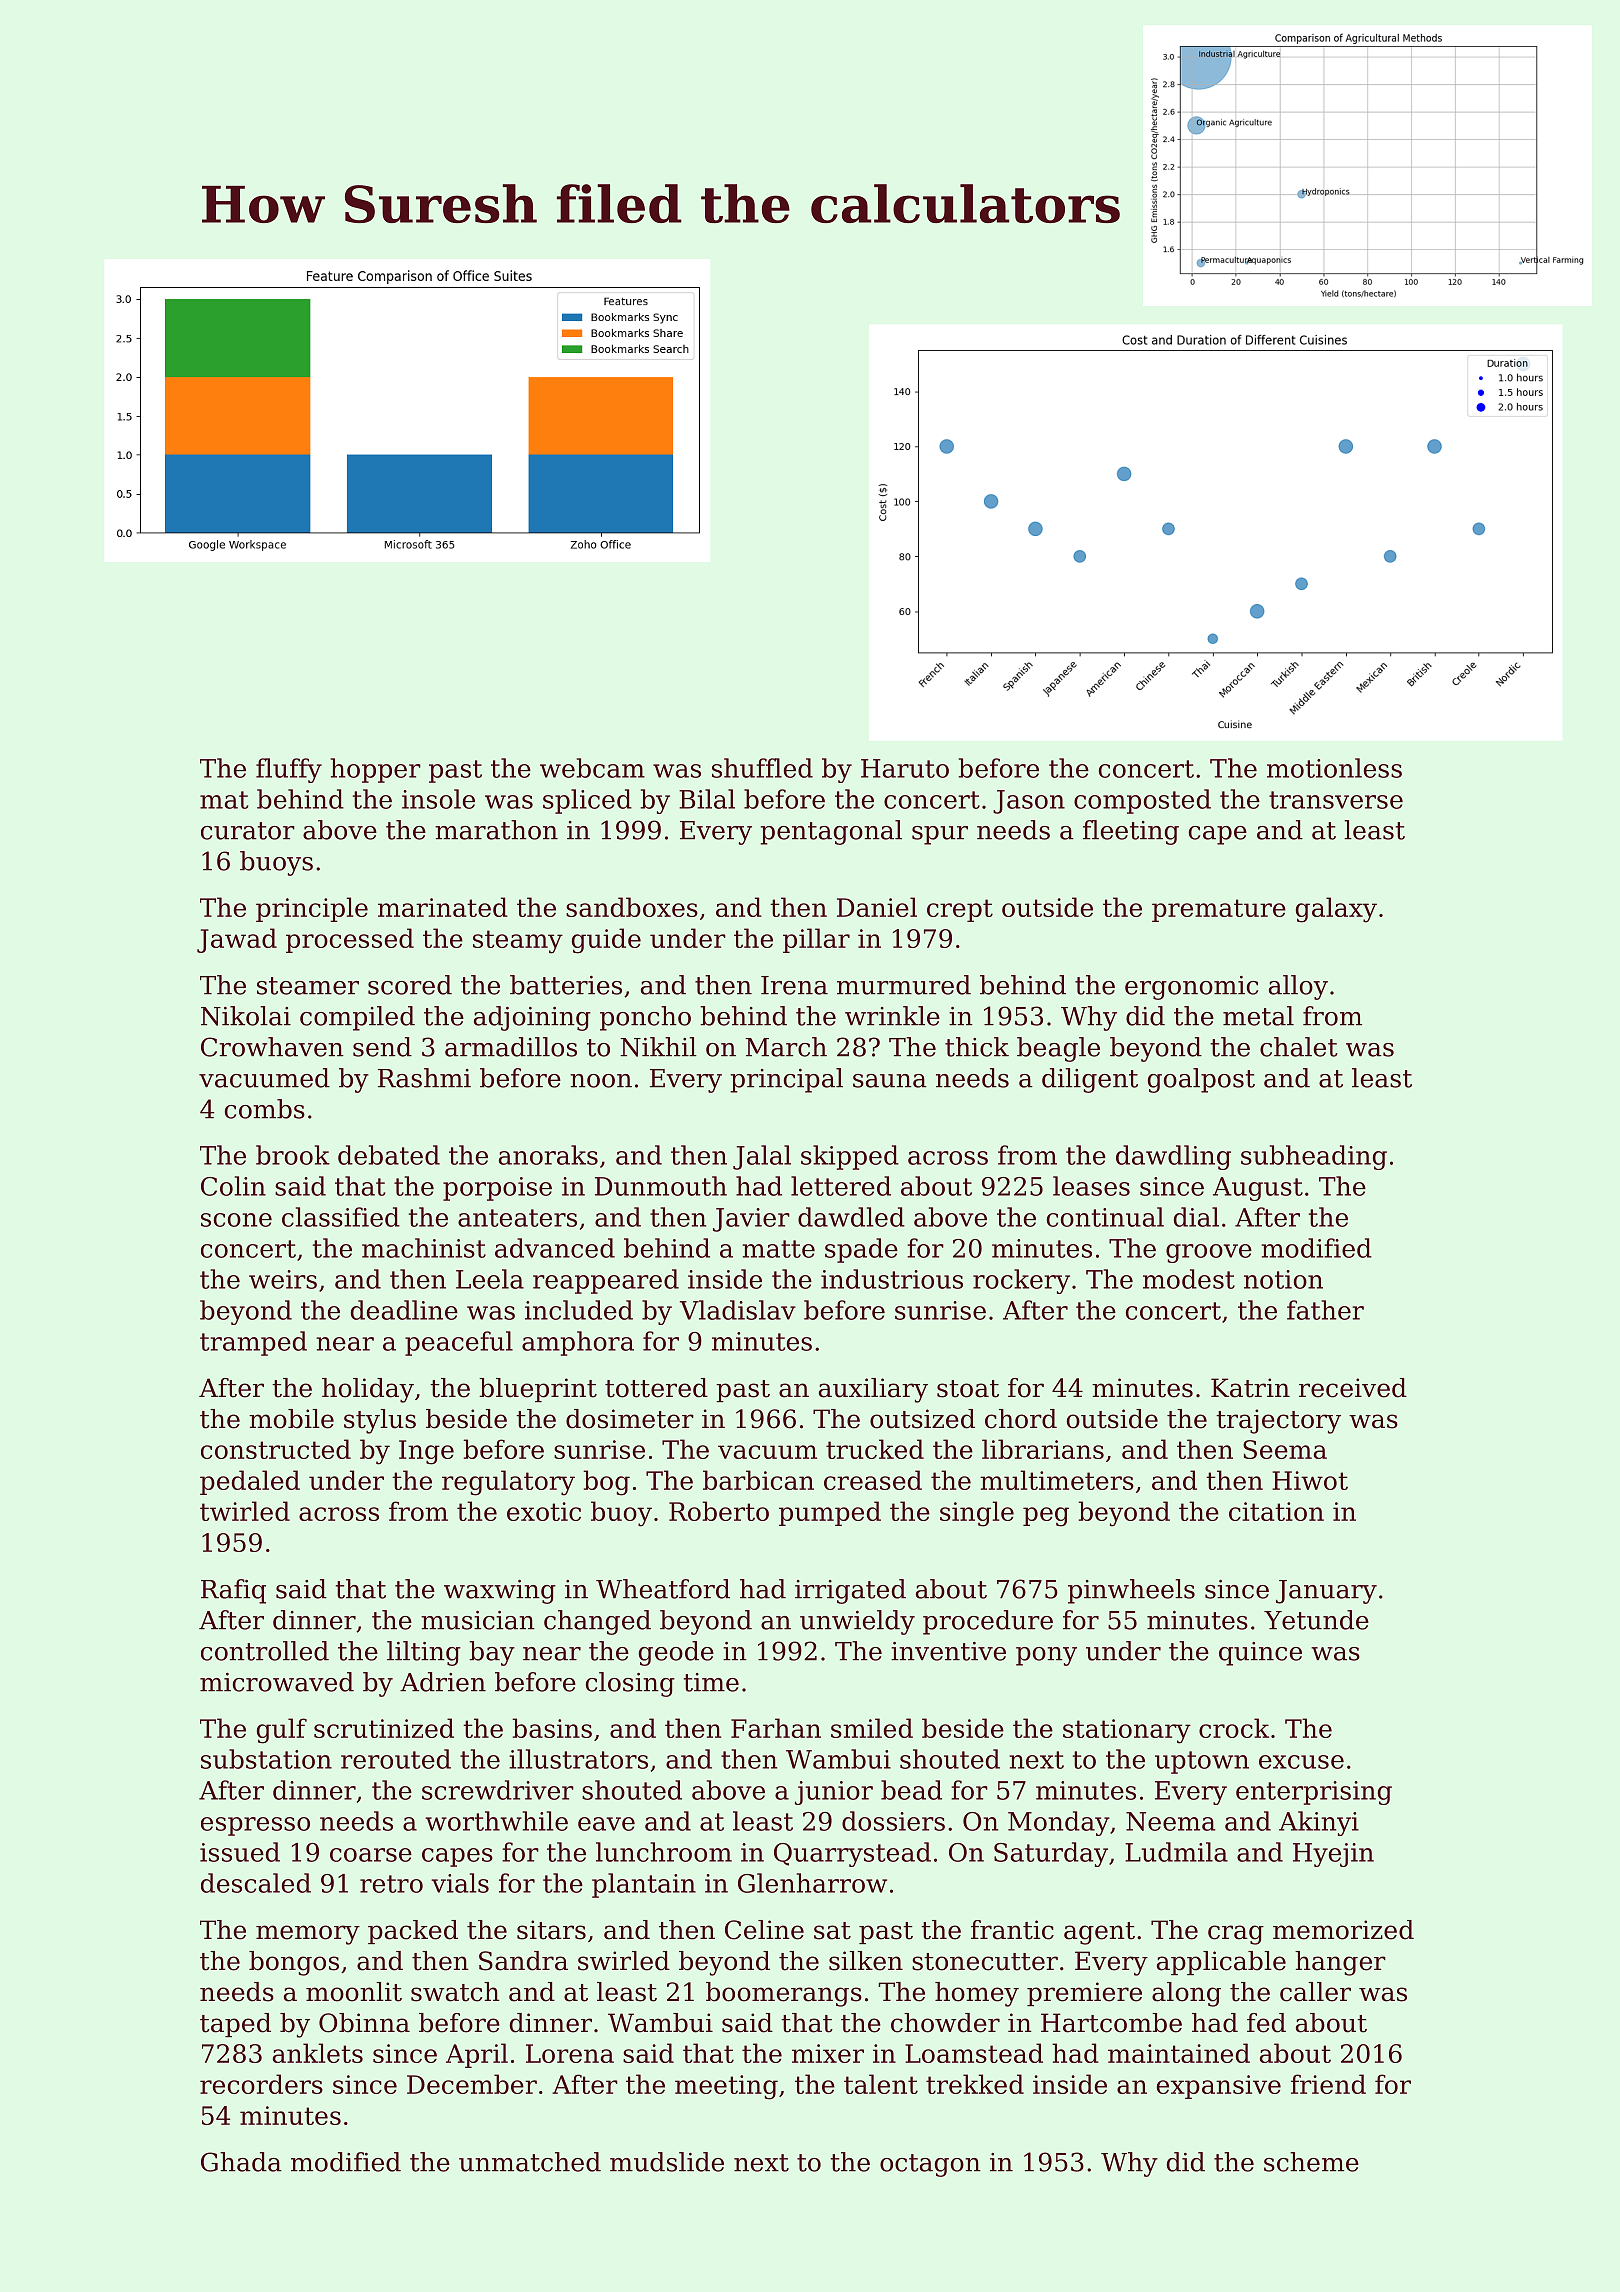  Describe the element at coordinates (256, 1883) in the screenshot. I see `descaled` at that location.
